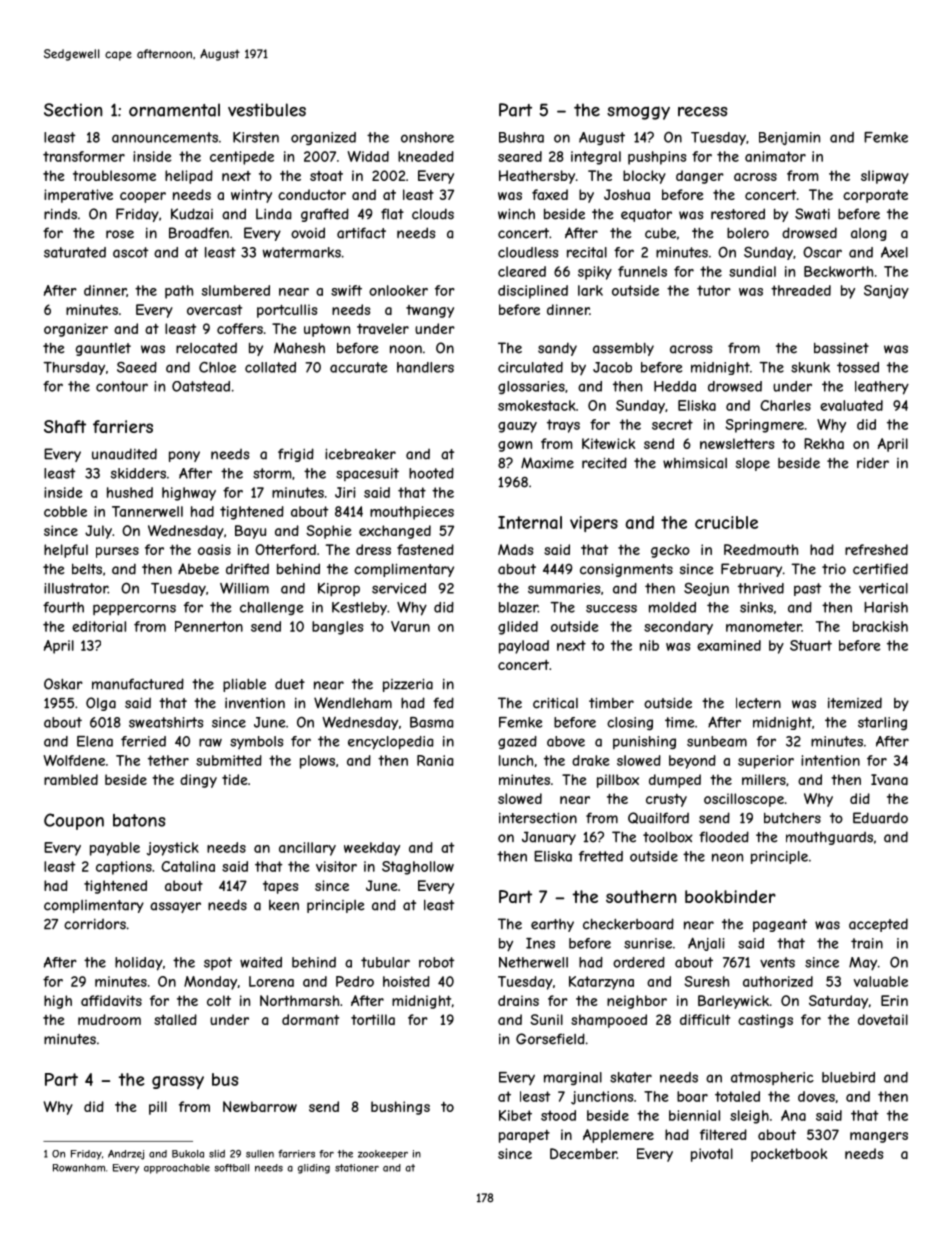 The height and width of the screenshot is (1233, 952). What do you see at coordinates (657, 158) in the screenshot?
I see `pushpins` at bounding box center [657, 158].
